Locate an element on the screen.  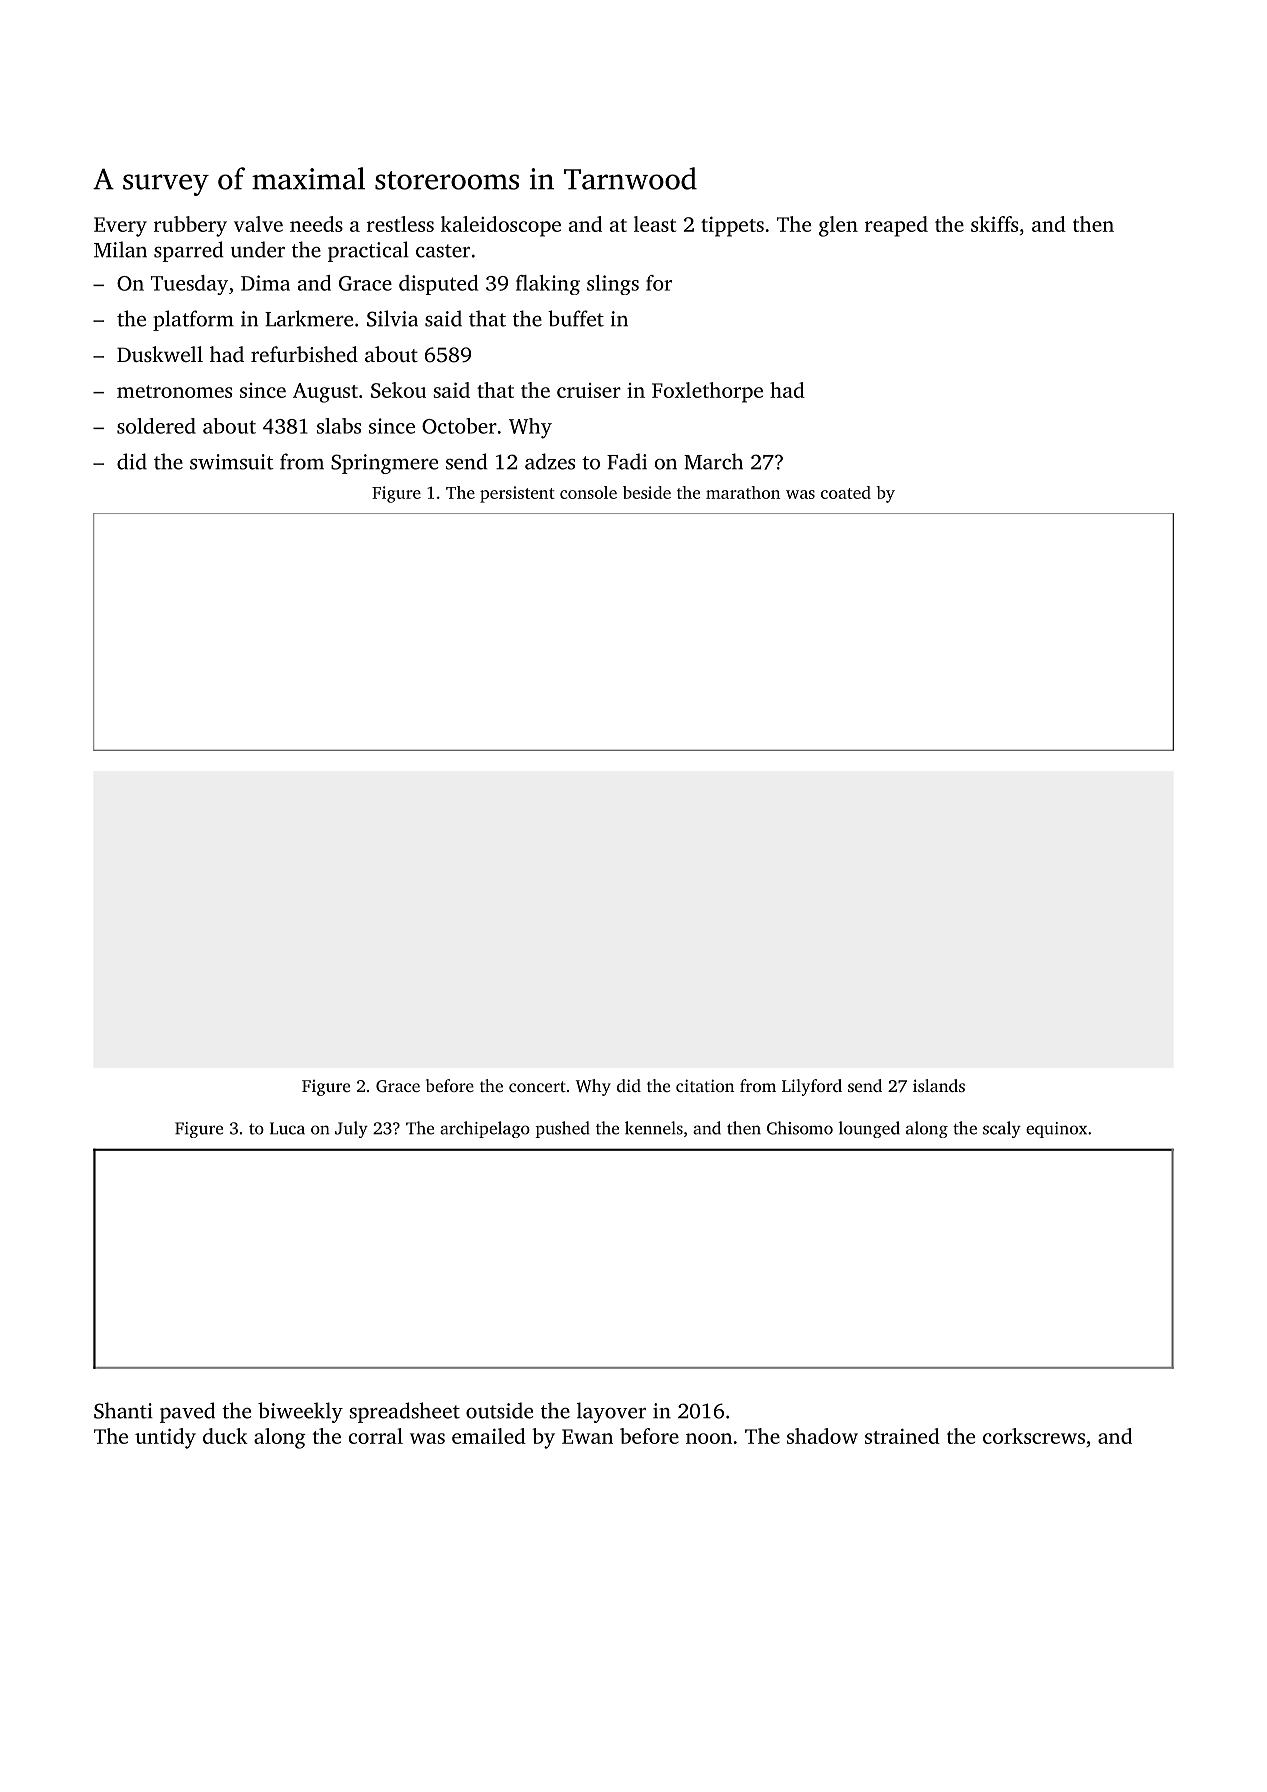
lounged is located at coordinates (869, 1129).
